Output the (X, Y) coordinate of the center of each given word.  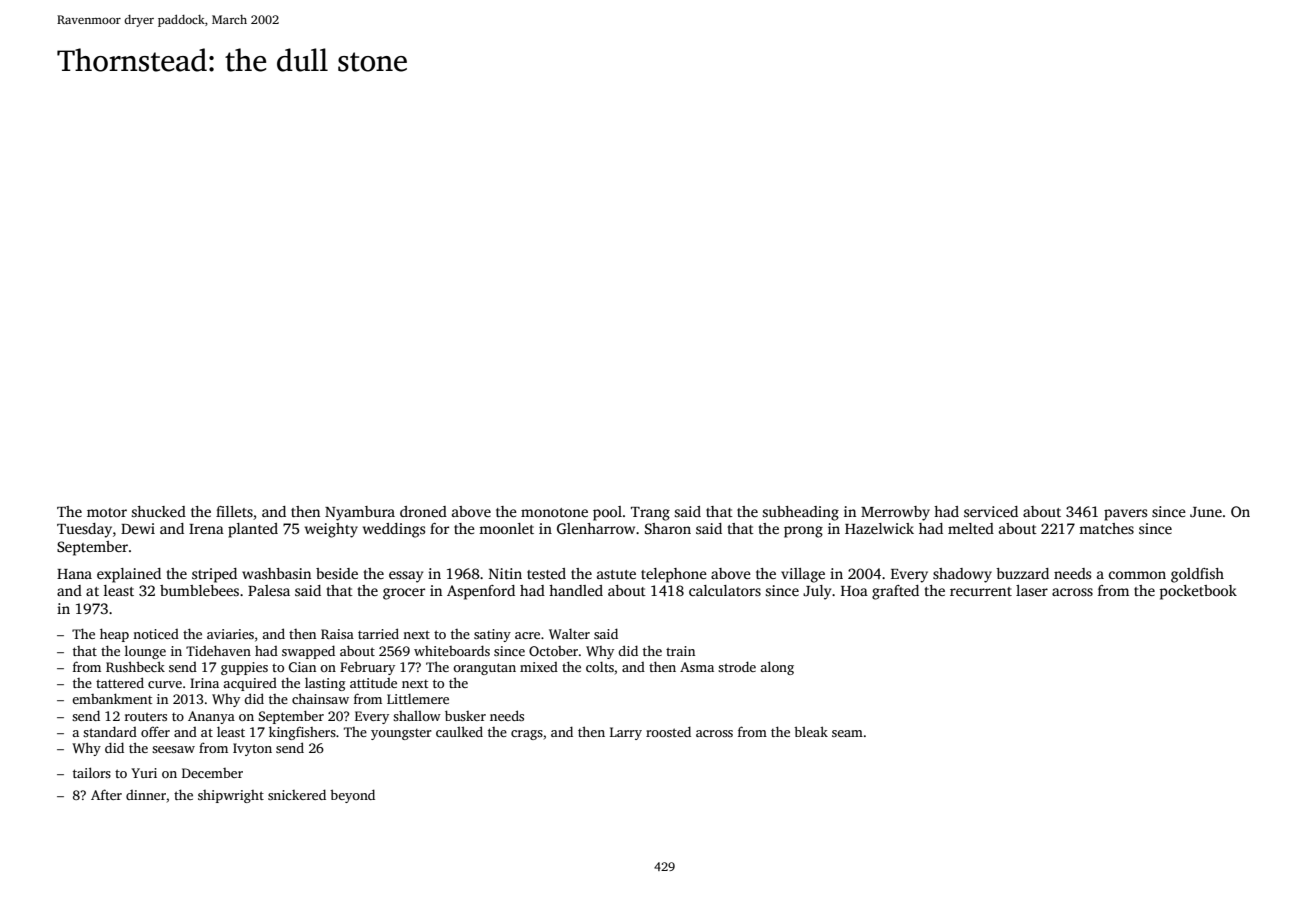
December (212, 773)
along (777, 668)
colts (600, 667)
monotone (554, 512)
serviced (991, 511)
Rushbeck (135, 666)
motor (107, 512)
